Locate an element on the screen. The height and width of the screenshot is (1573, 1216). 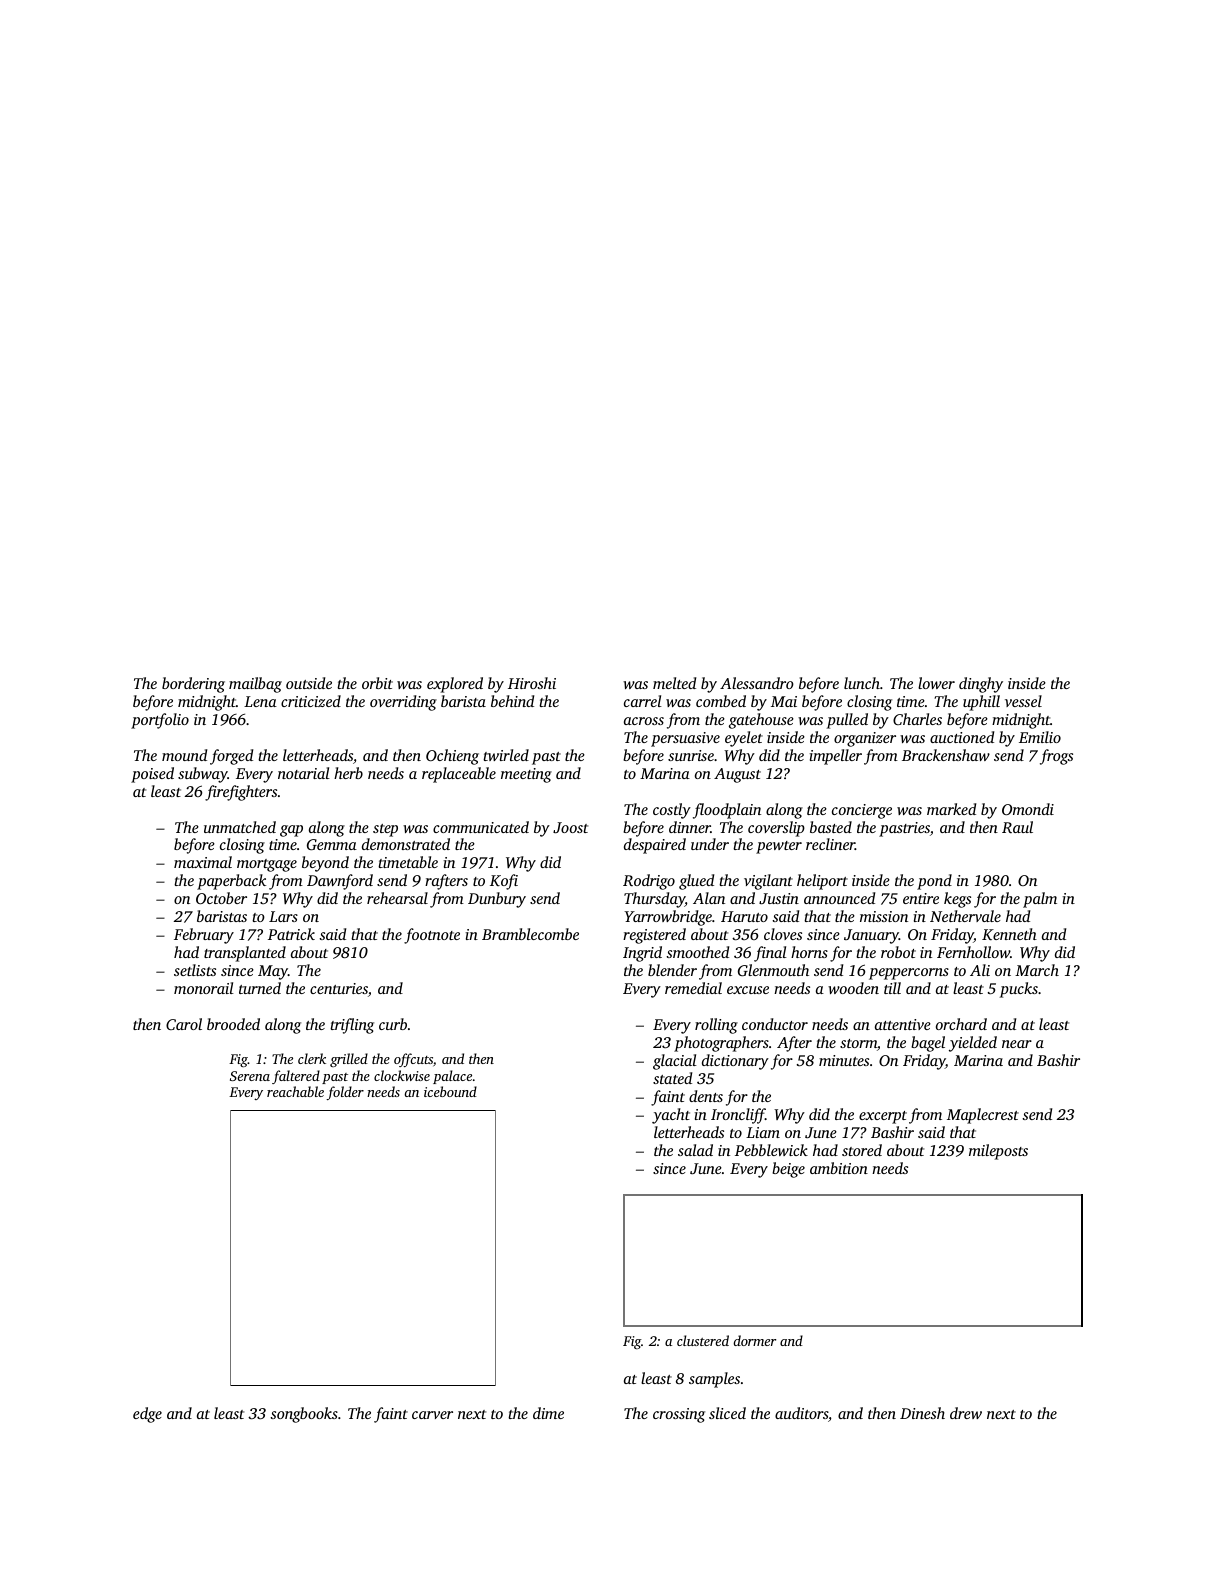
bordering is located at coordinates (193, 685).
